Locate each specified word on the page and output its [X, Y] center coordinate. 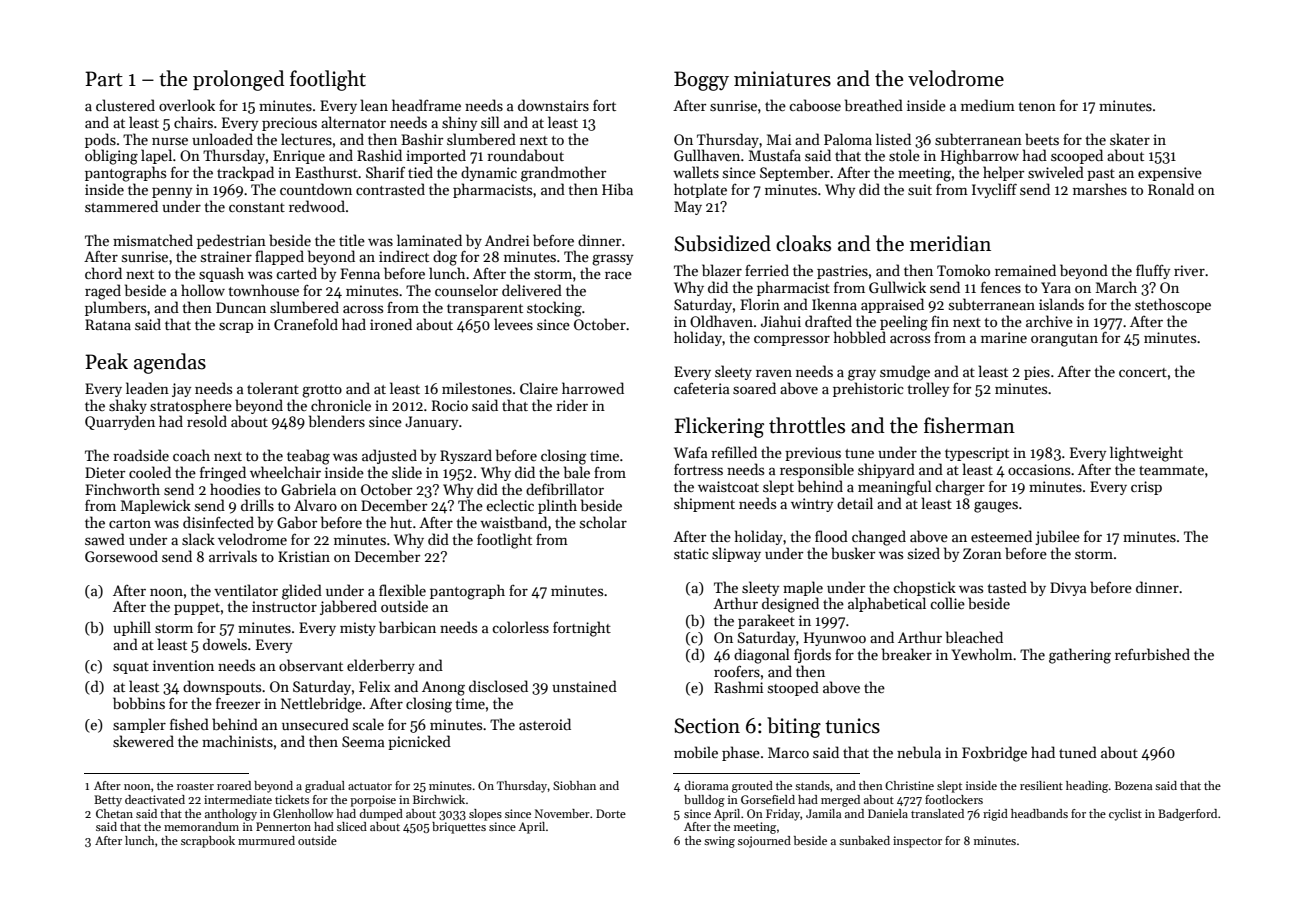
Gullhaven [707, 155]
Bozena [1133, 785]
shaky [128, 406]
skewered [143, 741]
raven [774, 373]
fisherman [969, 425]
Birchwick [439, 799]
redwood [317, 206]
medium [988, 105]
